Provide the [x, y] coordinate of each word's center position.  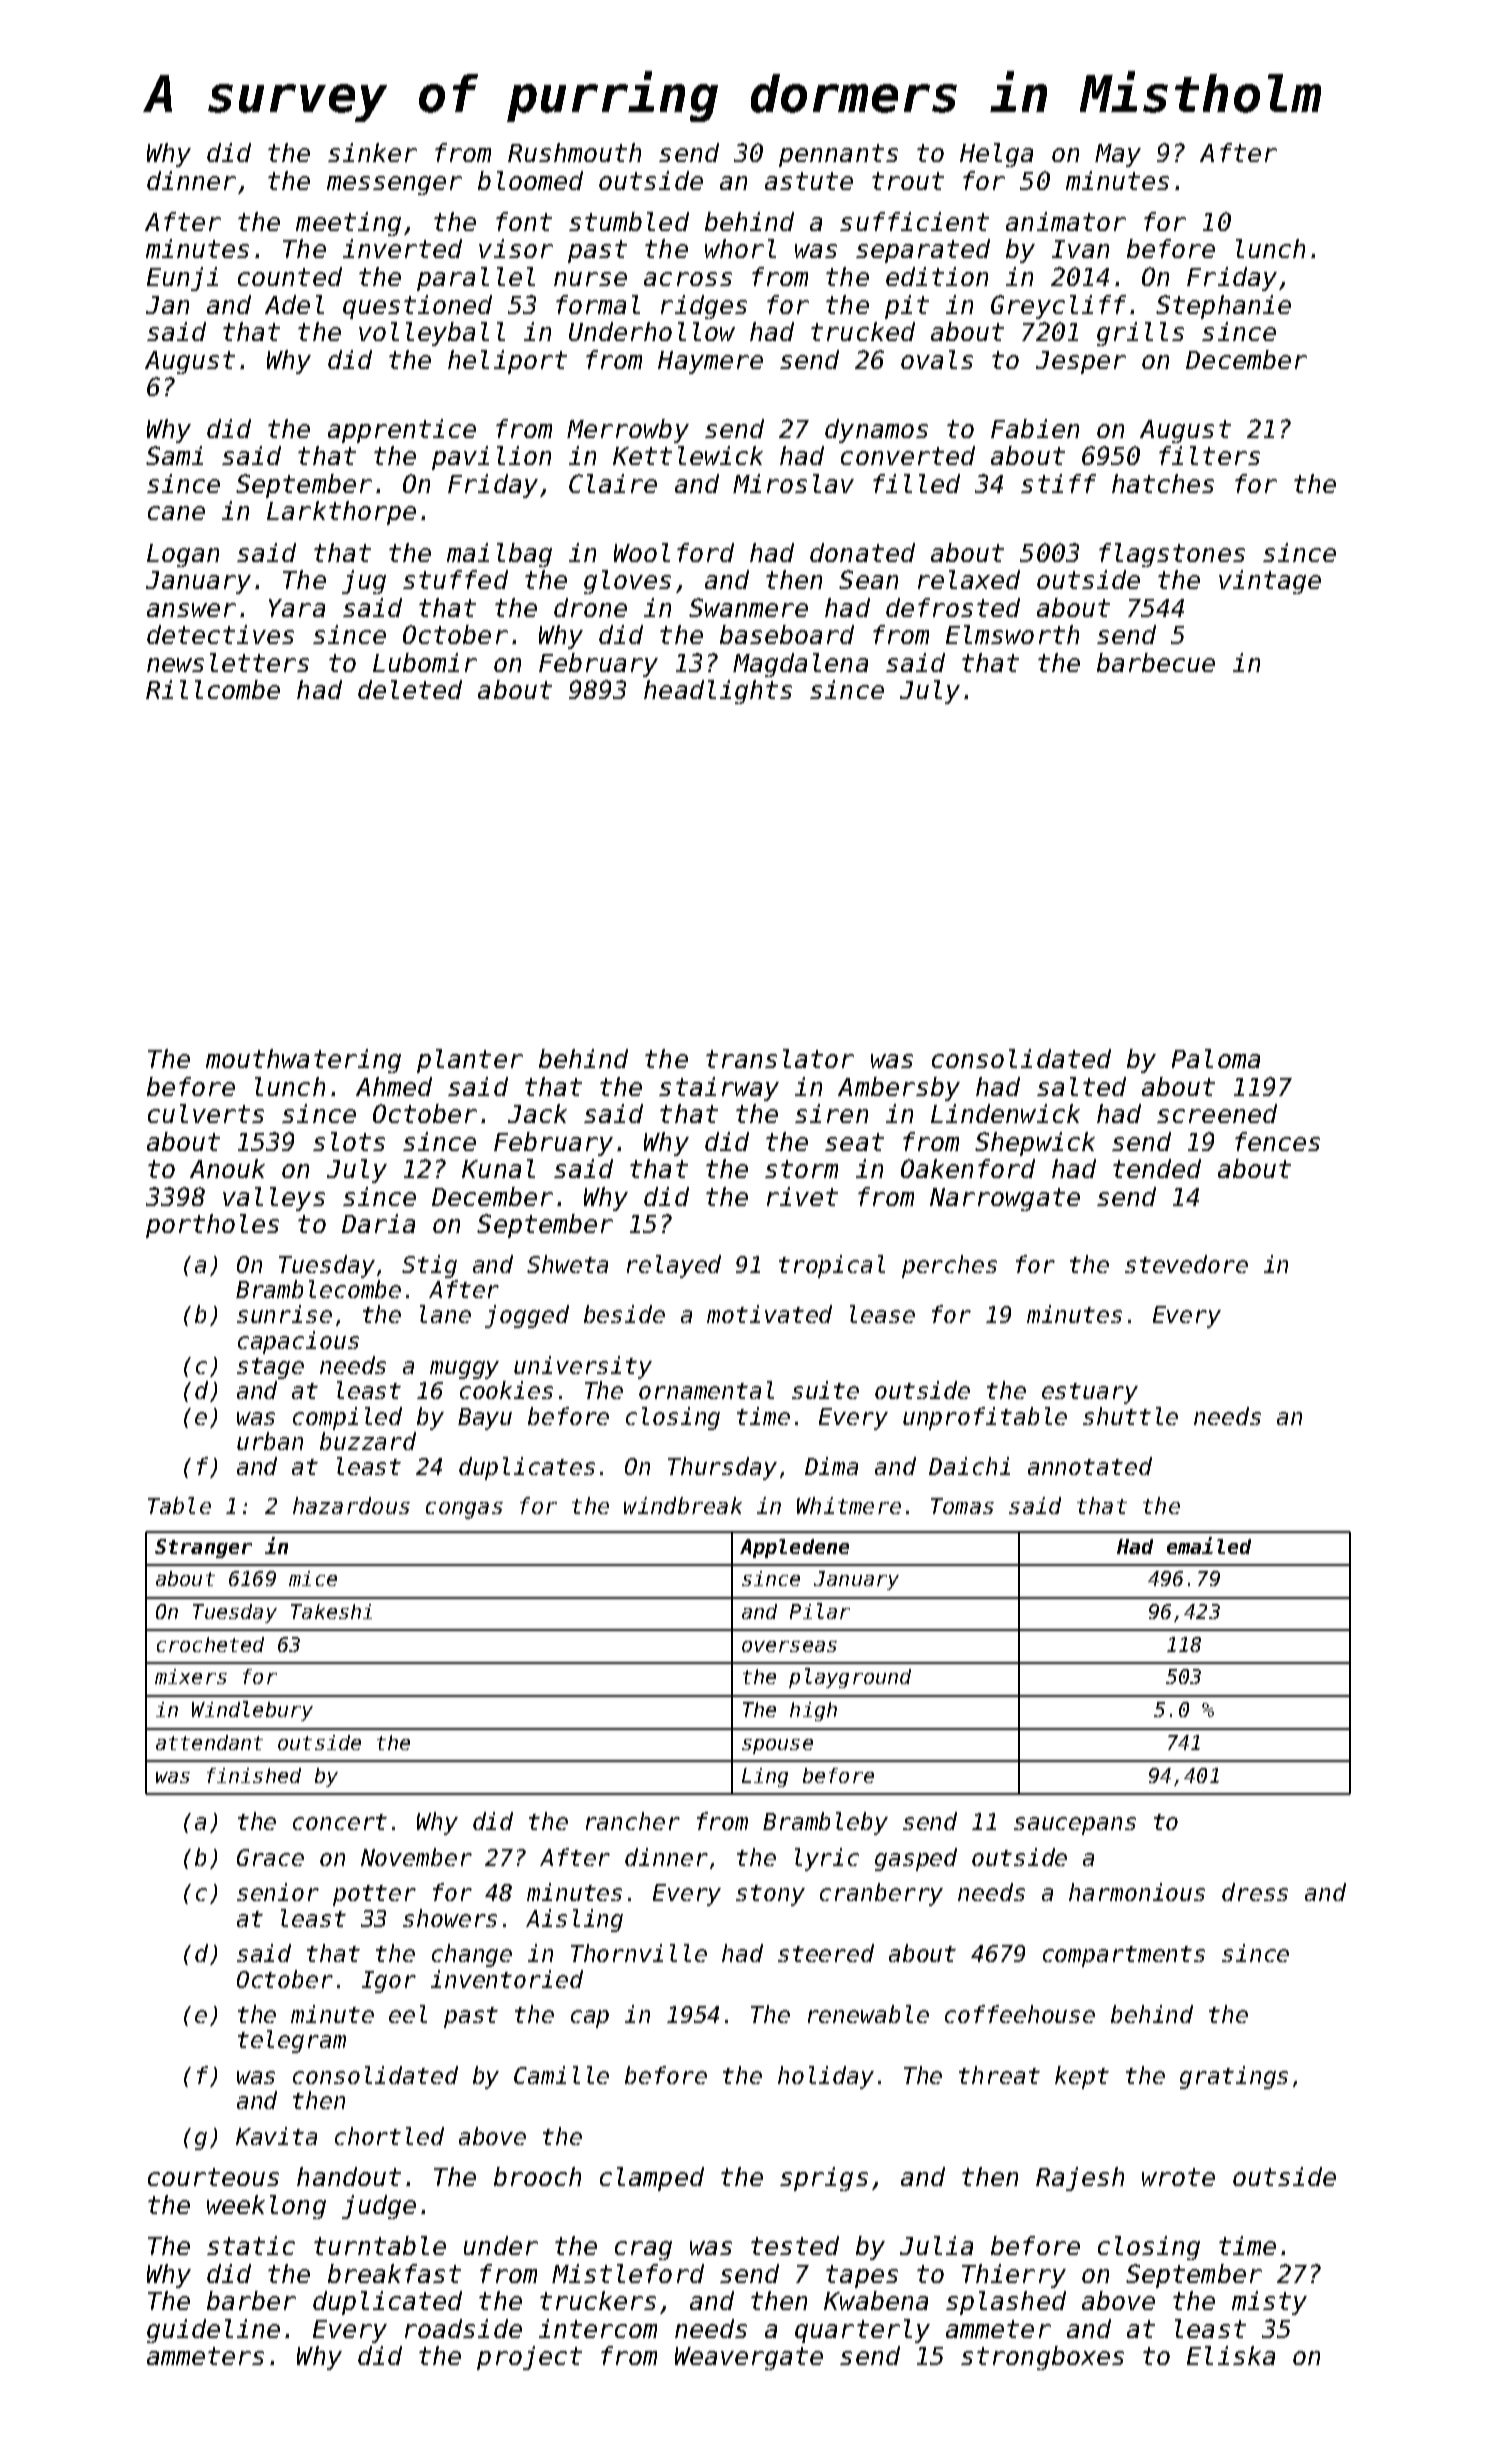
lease [882, 1314]
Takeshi [331, 1611]
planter [470, 1061]
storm [801, 1169]
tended [1157, 1168]
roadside [463, 2328]
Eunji [182, 279]
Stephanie [1223, 307]
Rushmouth [574, 152]
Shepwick [1035, 1144]
